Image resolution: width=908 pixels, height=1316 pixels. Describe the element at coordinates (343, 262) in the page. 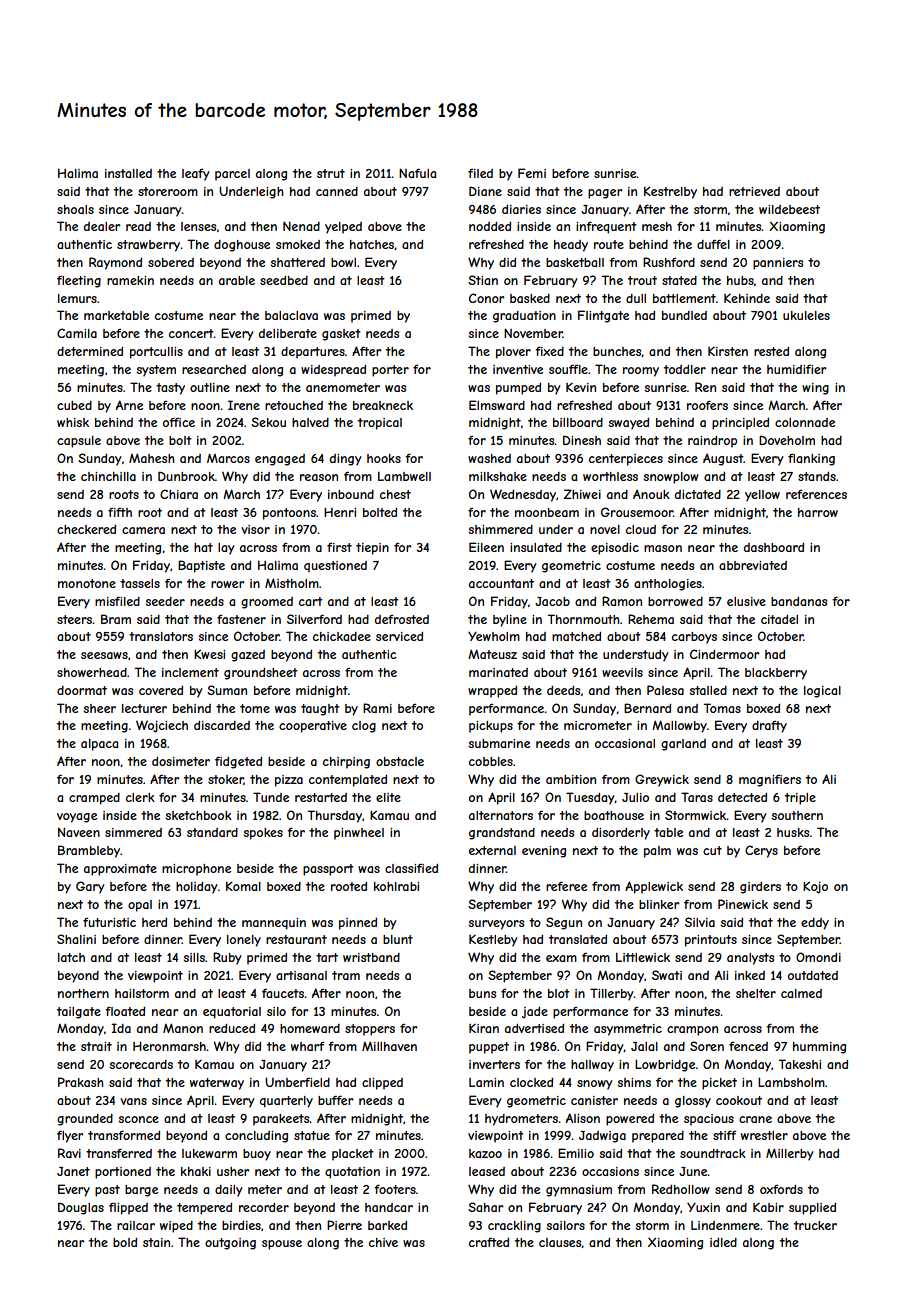

I see `bowl` at that location.
